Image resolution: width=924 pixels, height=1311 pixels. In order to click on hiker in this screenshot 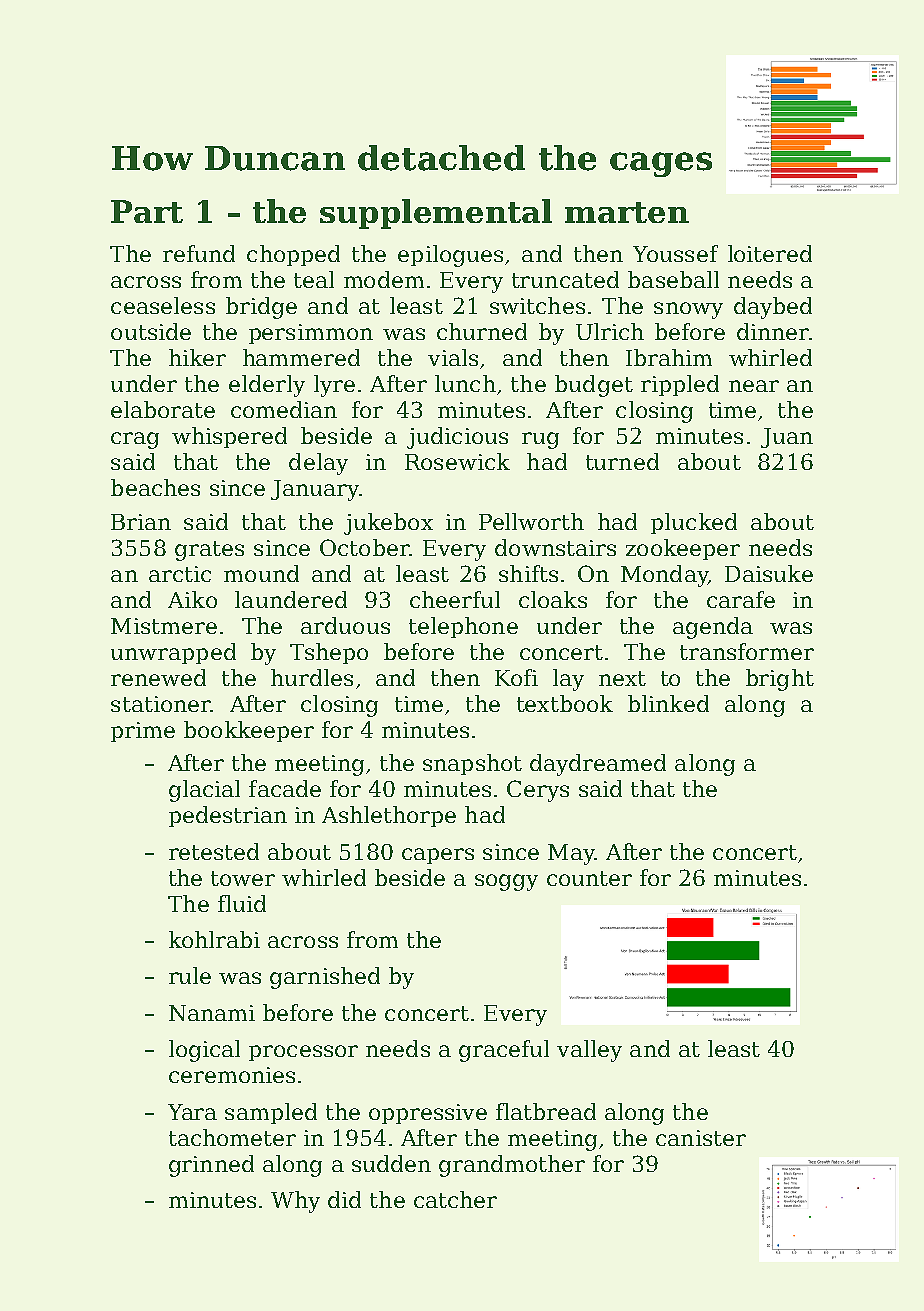, I will do `click(197, 357)`.
